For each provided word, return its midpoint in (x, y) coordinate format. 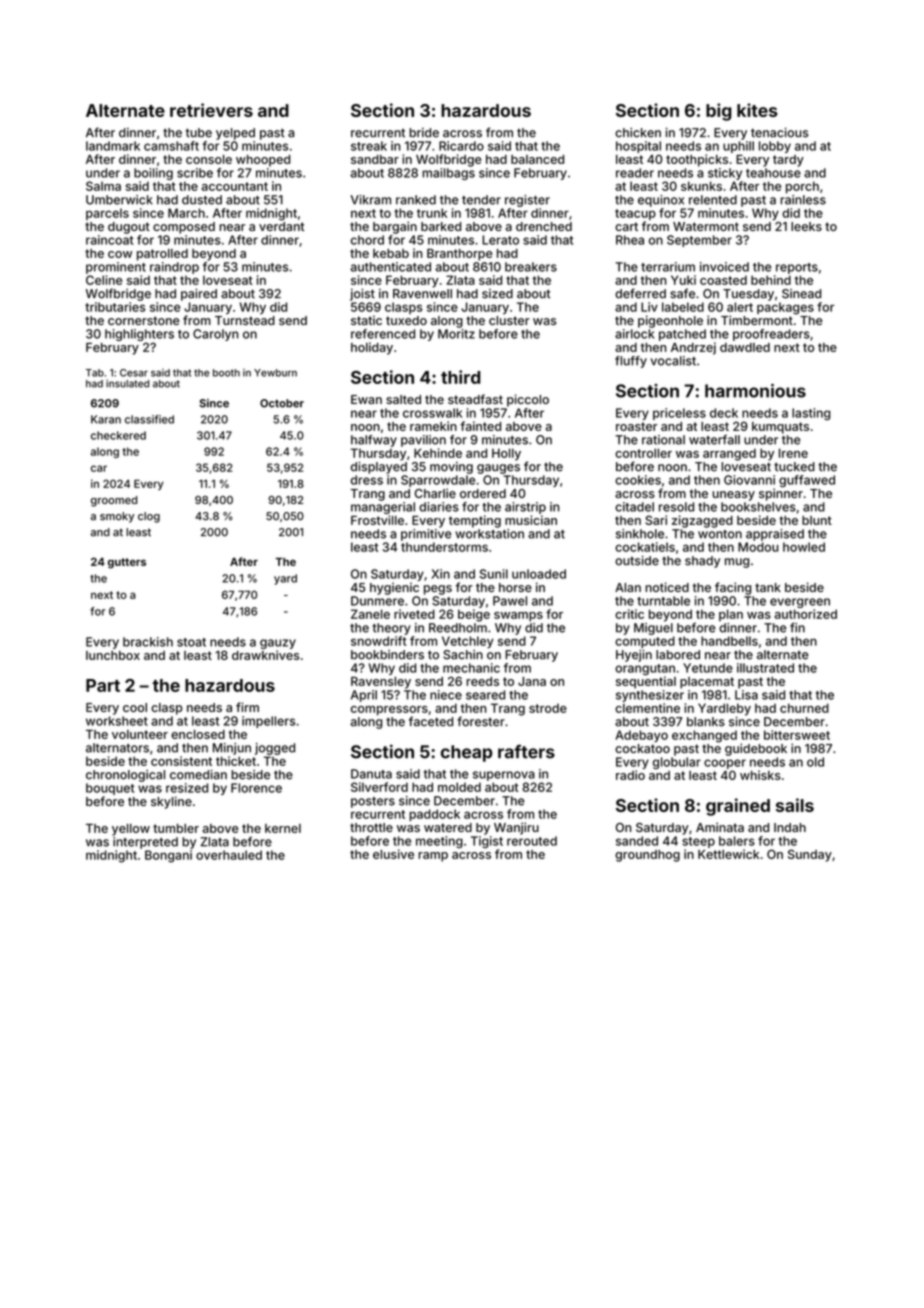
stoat (191, 642)
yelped (235, 134)
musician (531, 520)
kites (757, 110)
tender (481, 200)
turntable (663, 601)
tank (768, 587)
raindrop (174, 268)
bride (424, 133)
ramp (433, 857)
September (699, 241)
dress (367, 480)
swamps (518, 617)
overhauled (229, 855)
